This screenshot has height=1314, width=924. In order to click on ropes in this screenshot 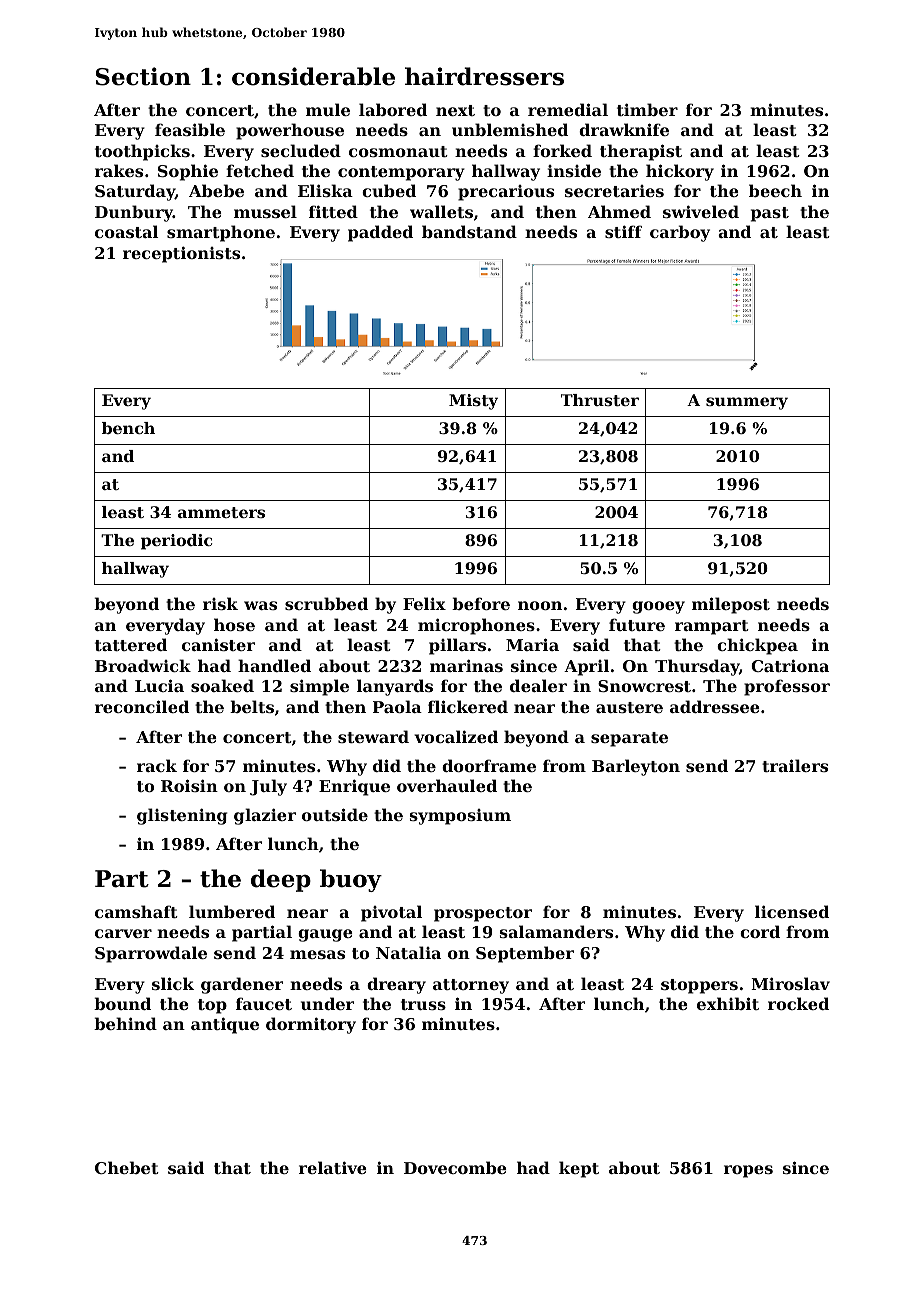, I will do `click(748, 1171)`.
